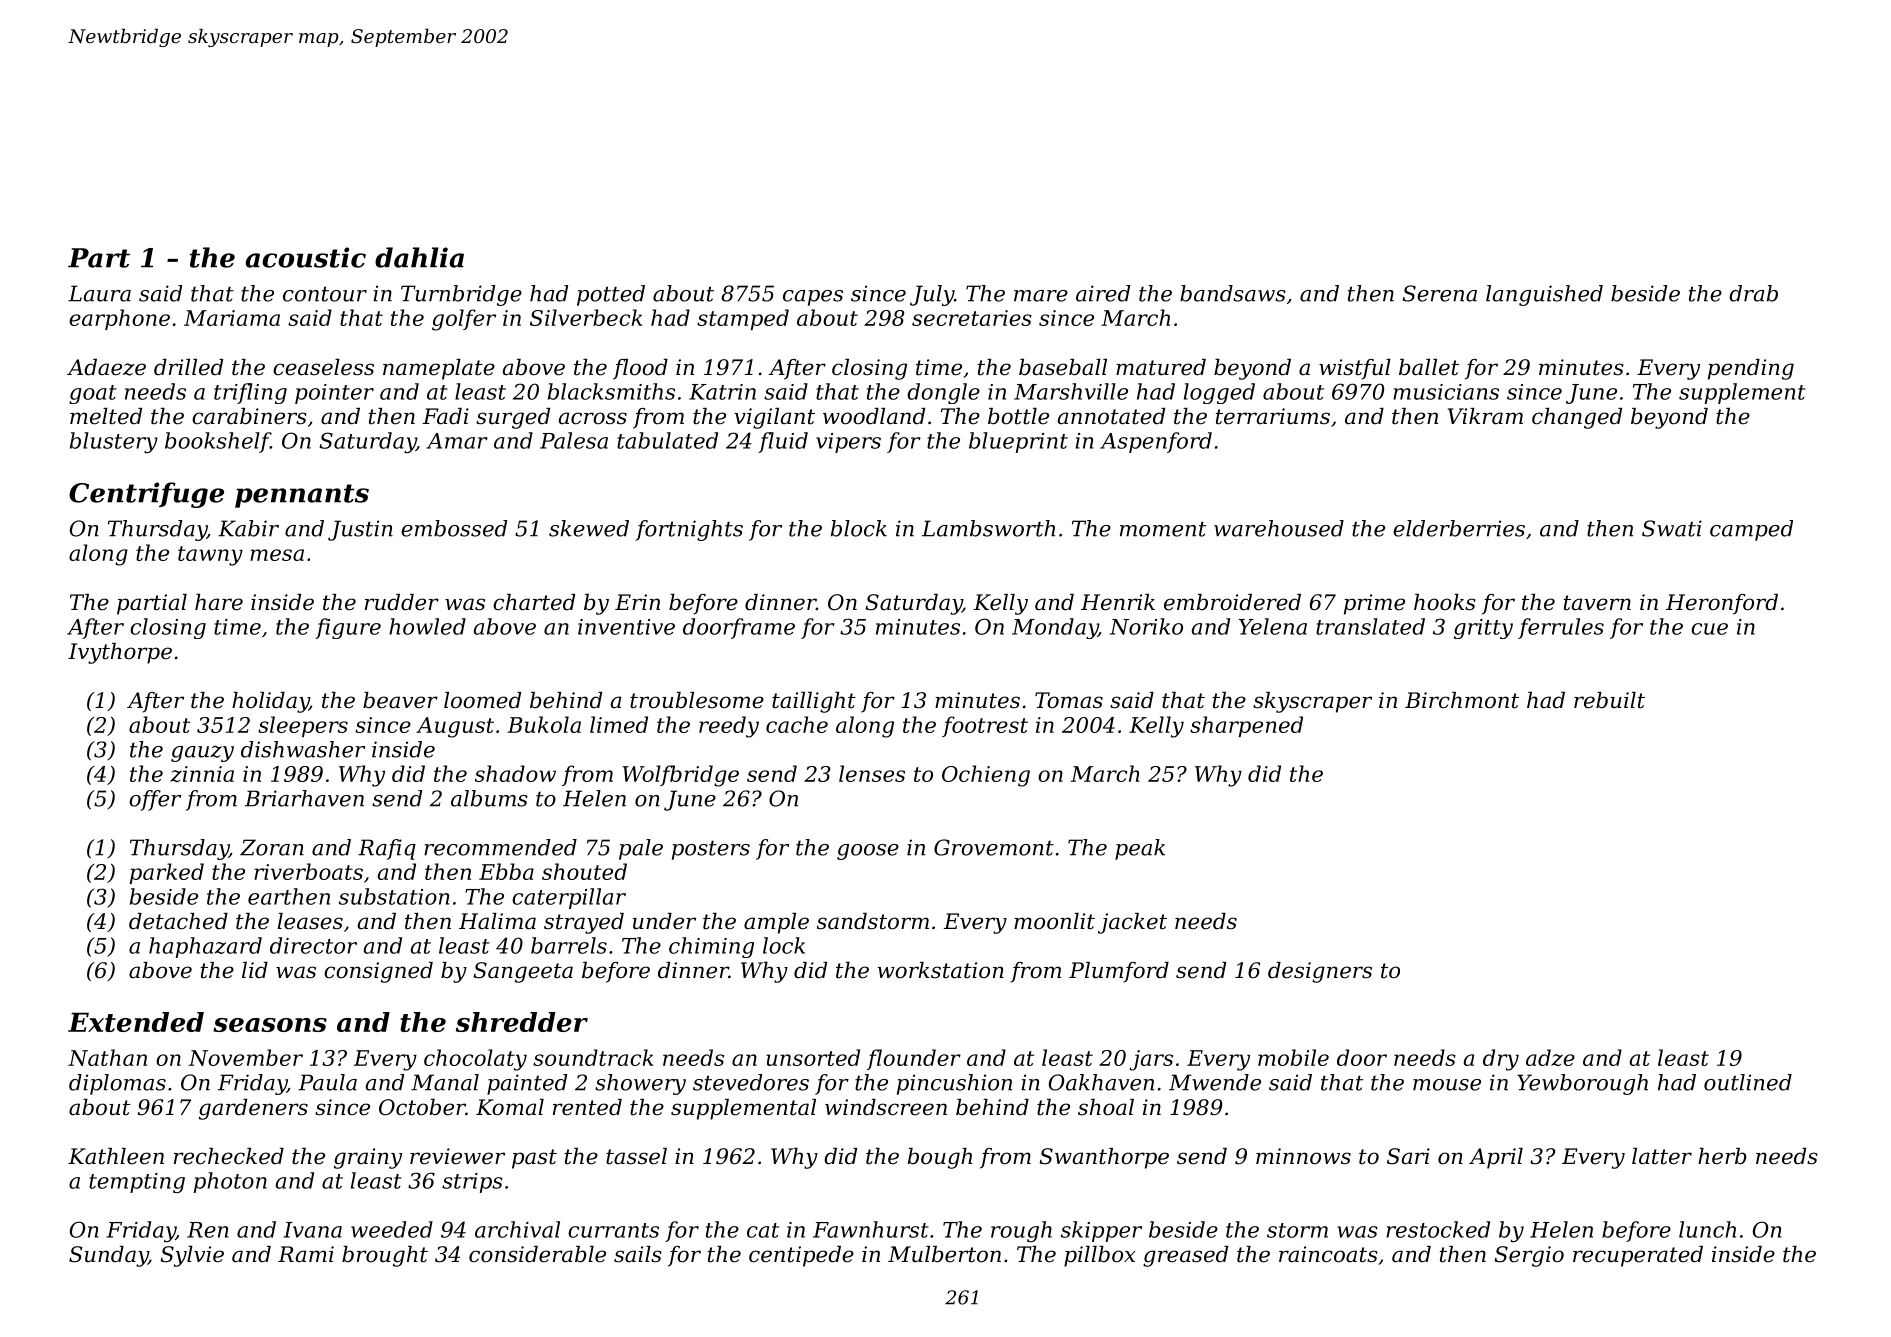 The height and width of the screenshot is (1337, 1891). What do you see at coordinates (1751, 369) in the screenshot?
I see `pending` at bounding box center [1751, 369].
